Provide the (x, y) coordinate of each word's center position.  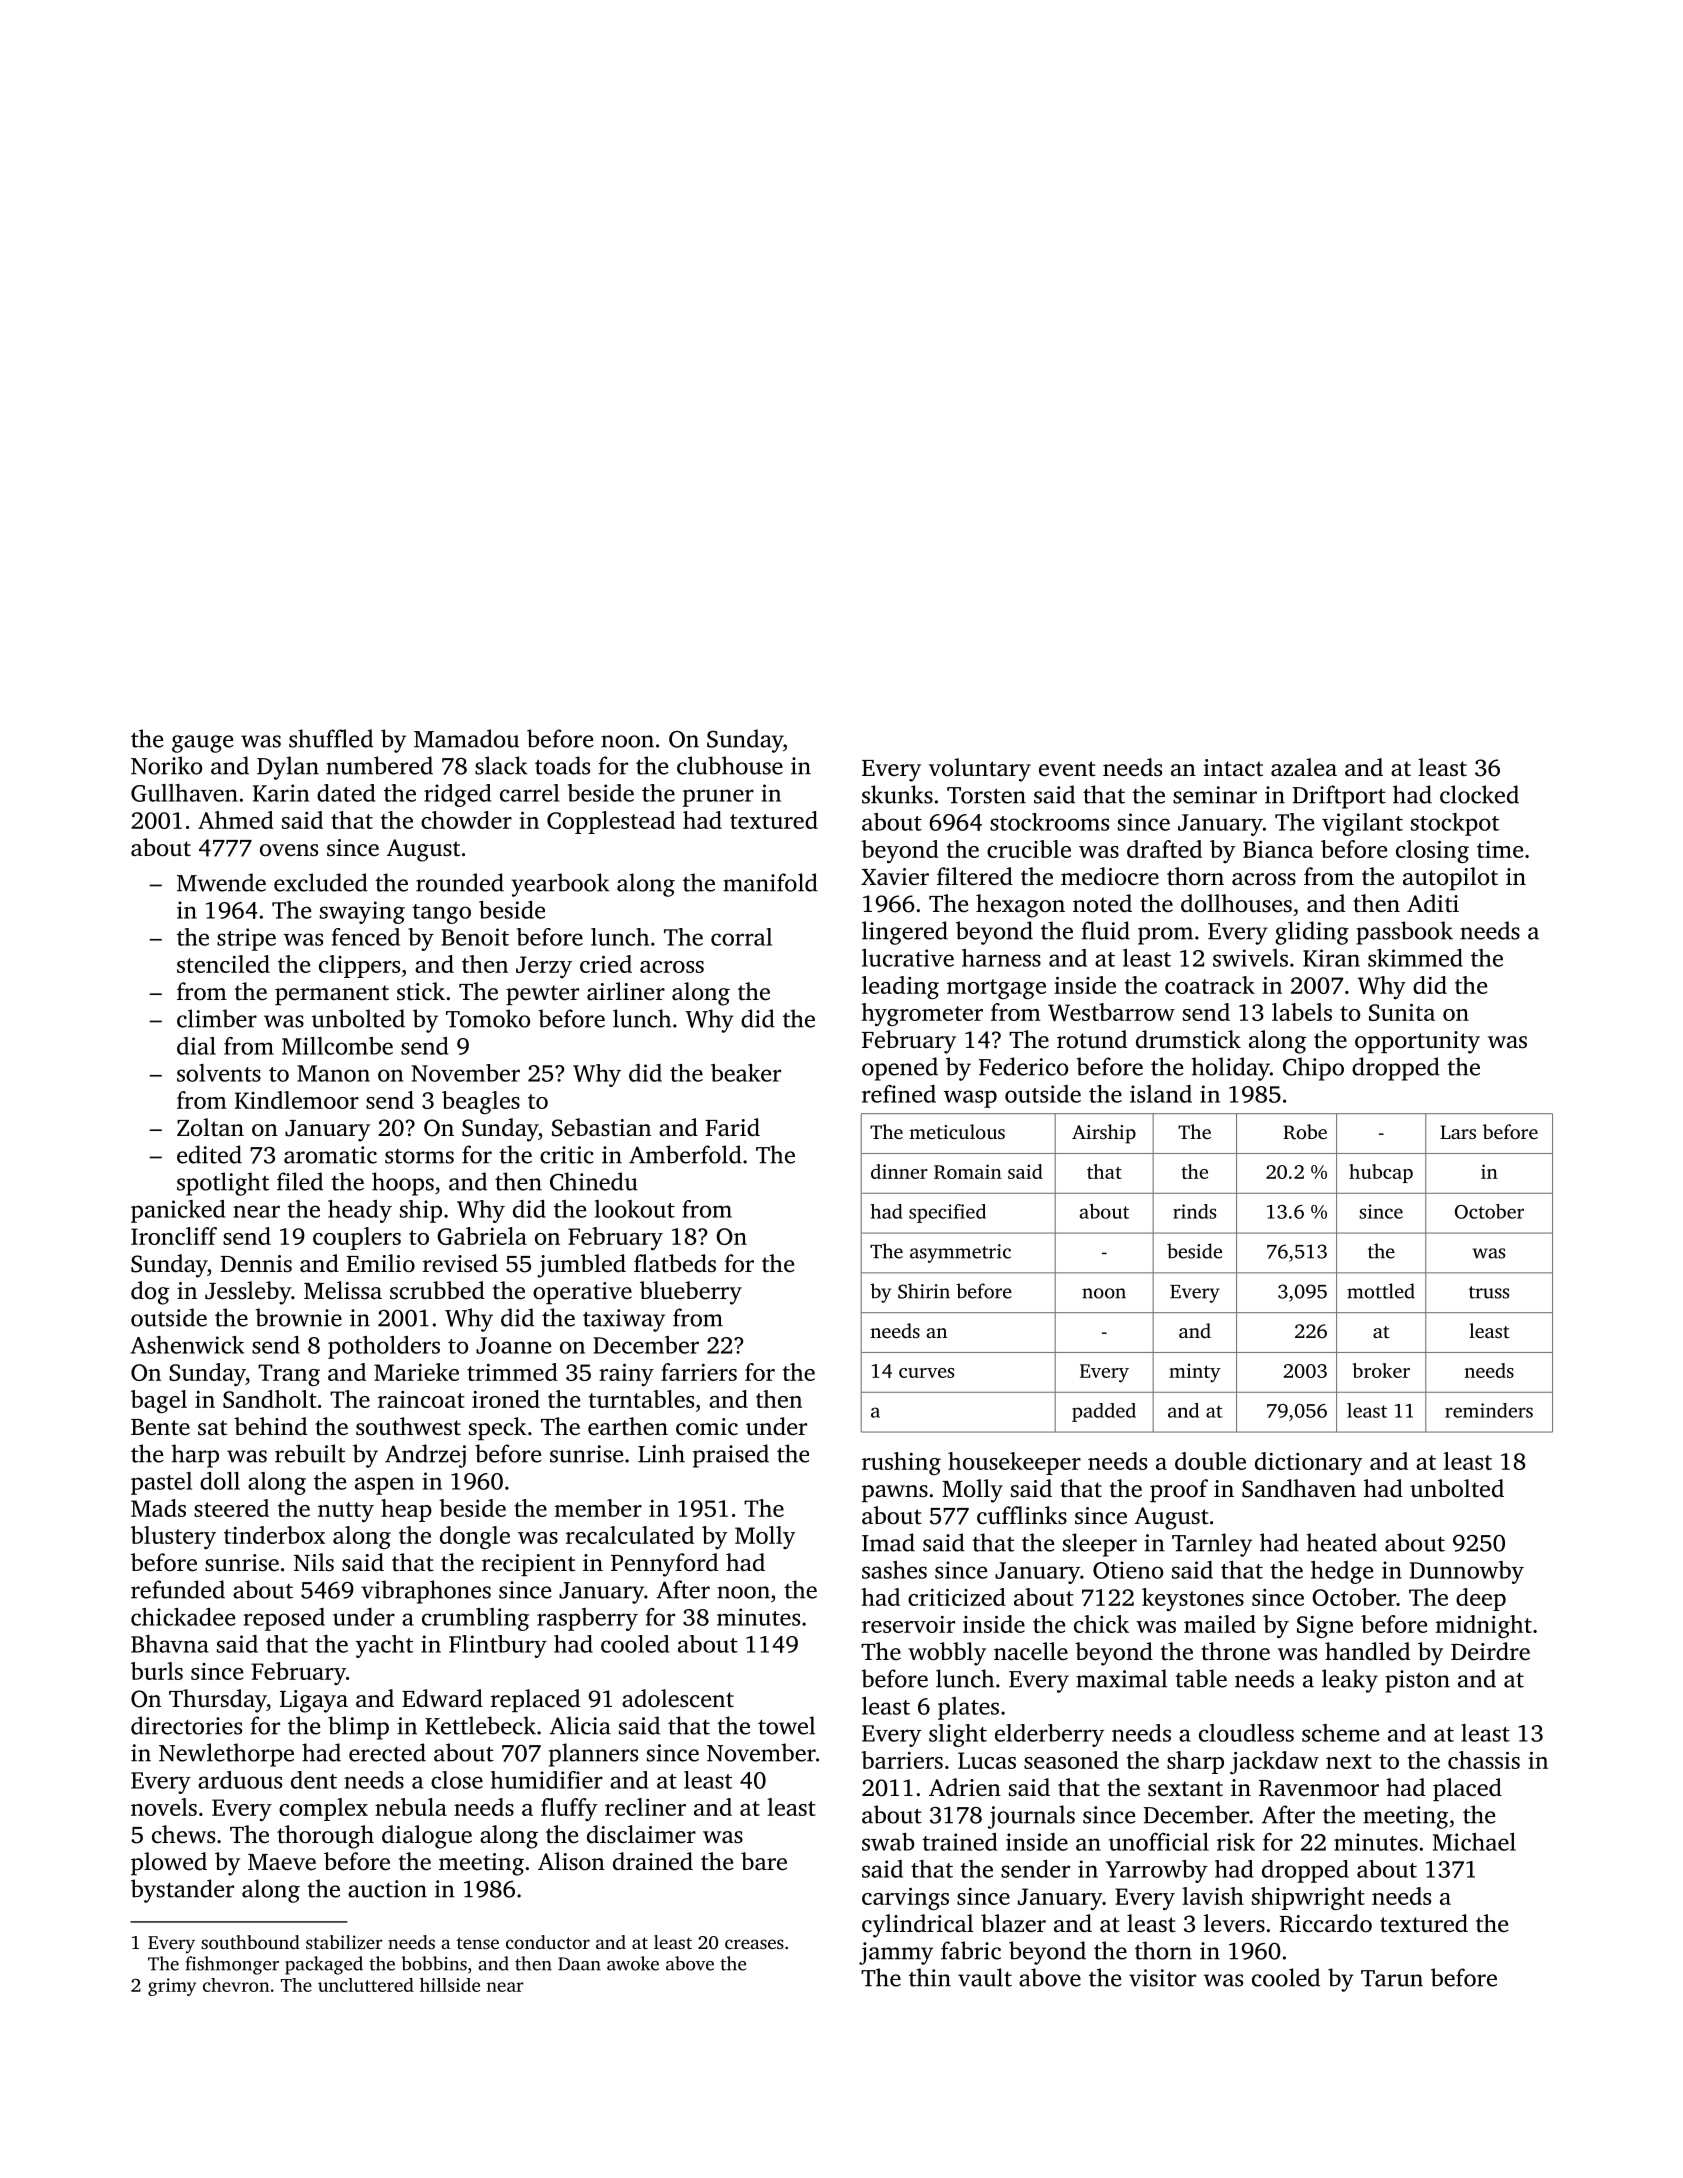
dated (346, 793)
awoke (633, 1963)
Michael (1474, 1842)
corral (741, 937)
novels (164, 1807)
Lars (1458, 1132)
